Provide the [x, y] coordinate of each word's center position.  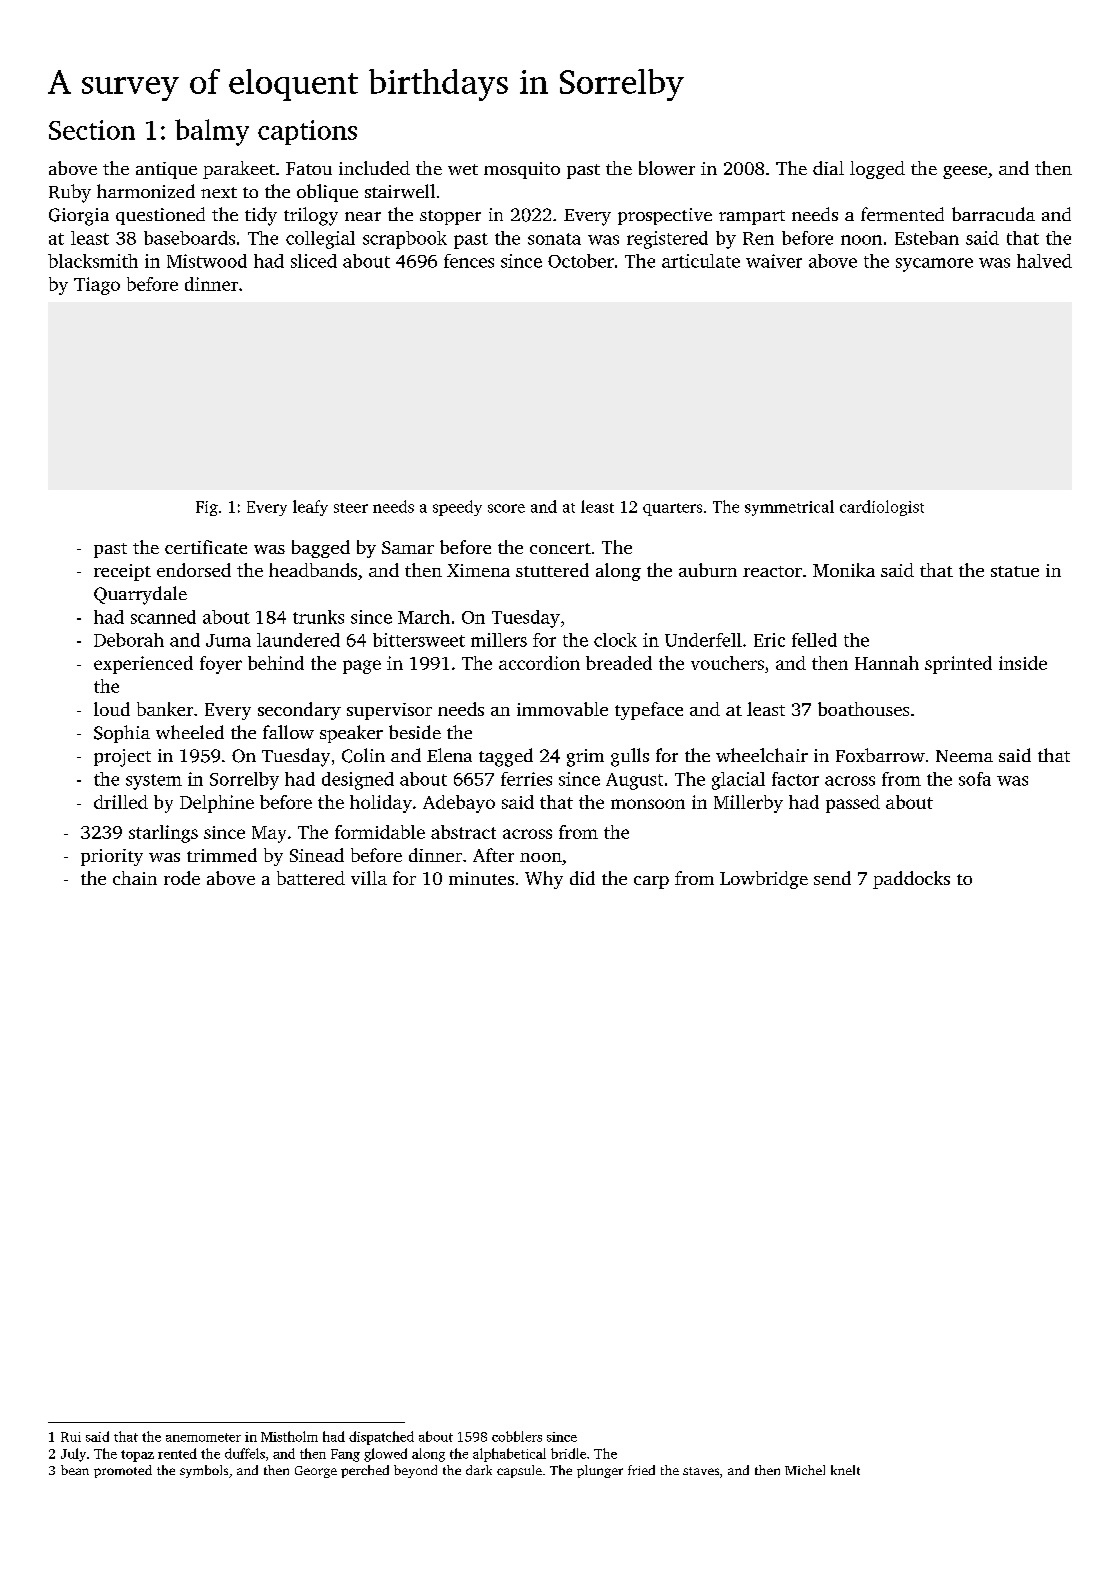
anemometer [203, 1437]
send [832, 878]
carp [651, 882]
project [122, 758]
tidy [261, 216]
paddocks [911, 880]
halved [1044, 261]
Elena [449, 755]
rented [177, 1453]
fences [469, 261]
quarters [672, 509]
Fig [207, 508]
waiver [774, 261]
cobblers [517, 1436]
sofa [975, 779]
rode [182, 878]
